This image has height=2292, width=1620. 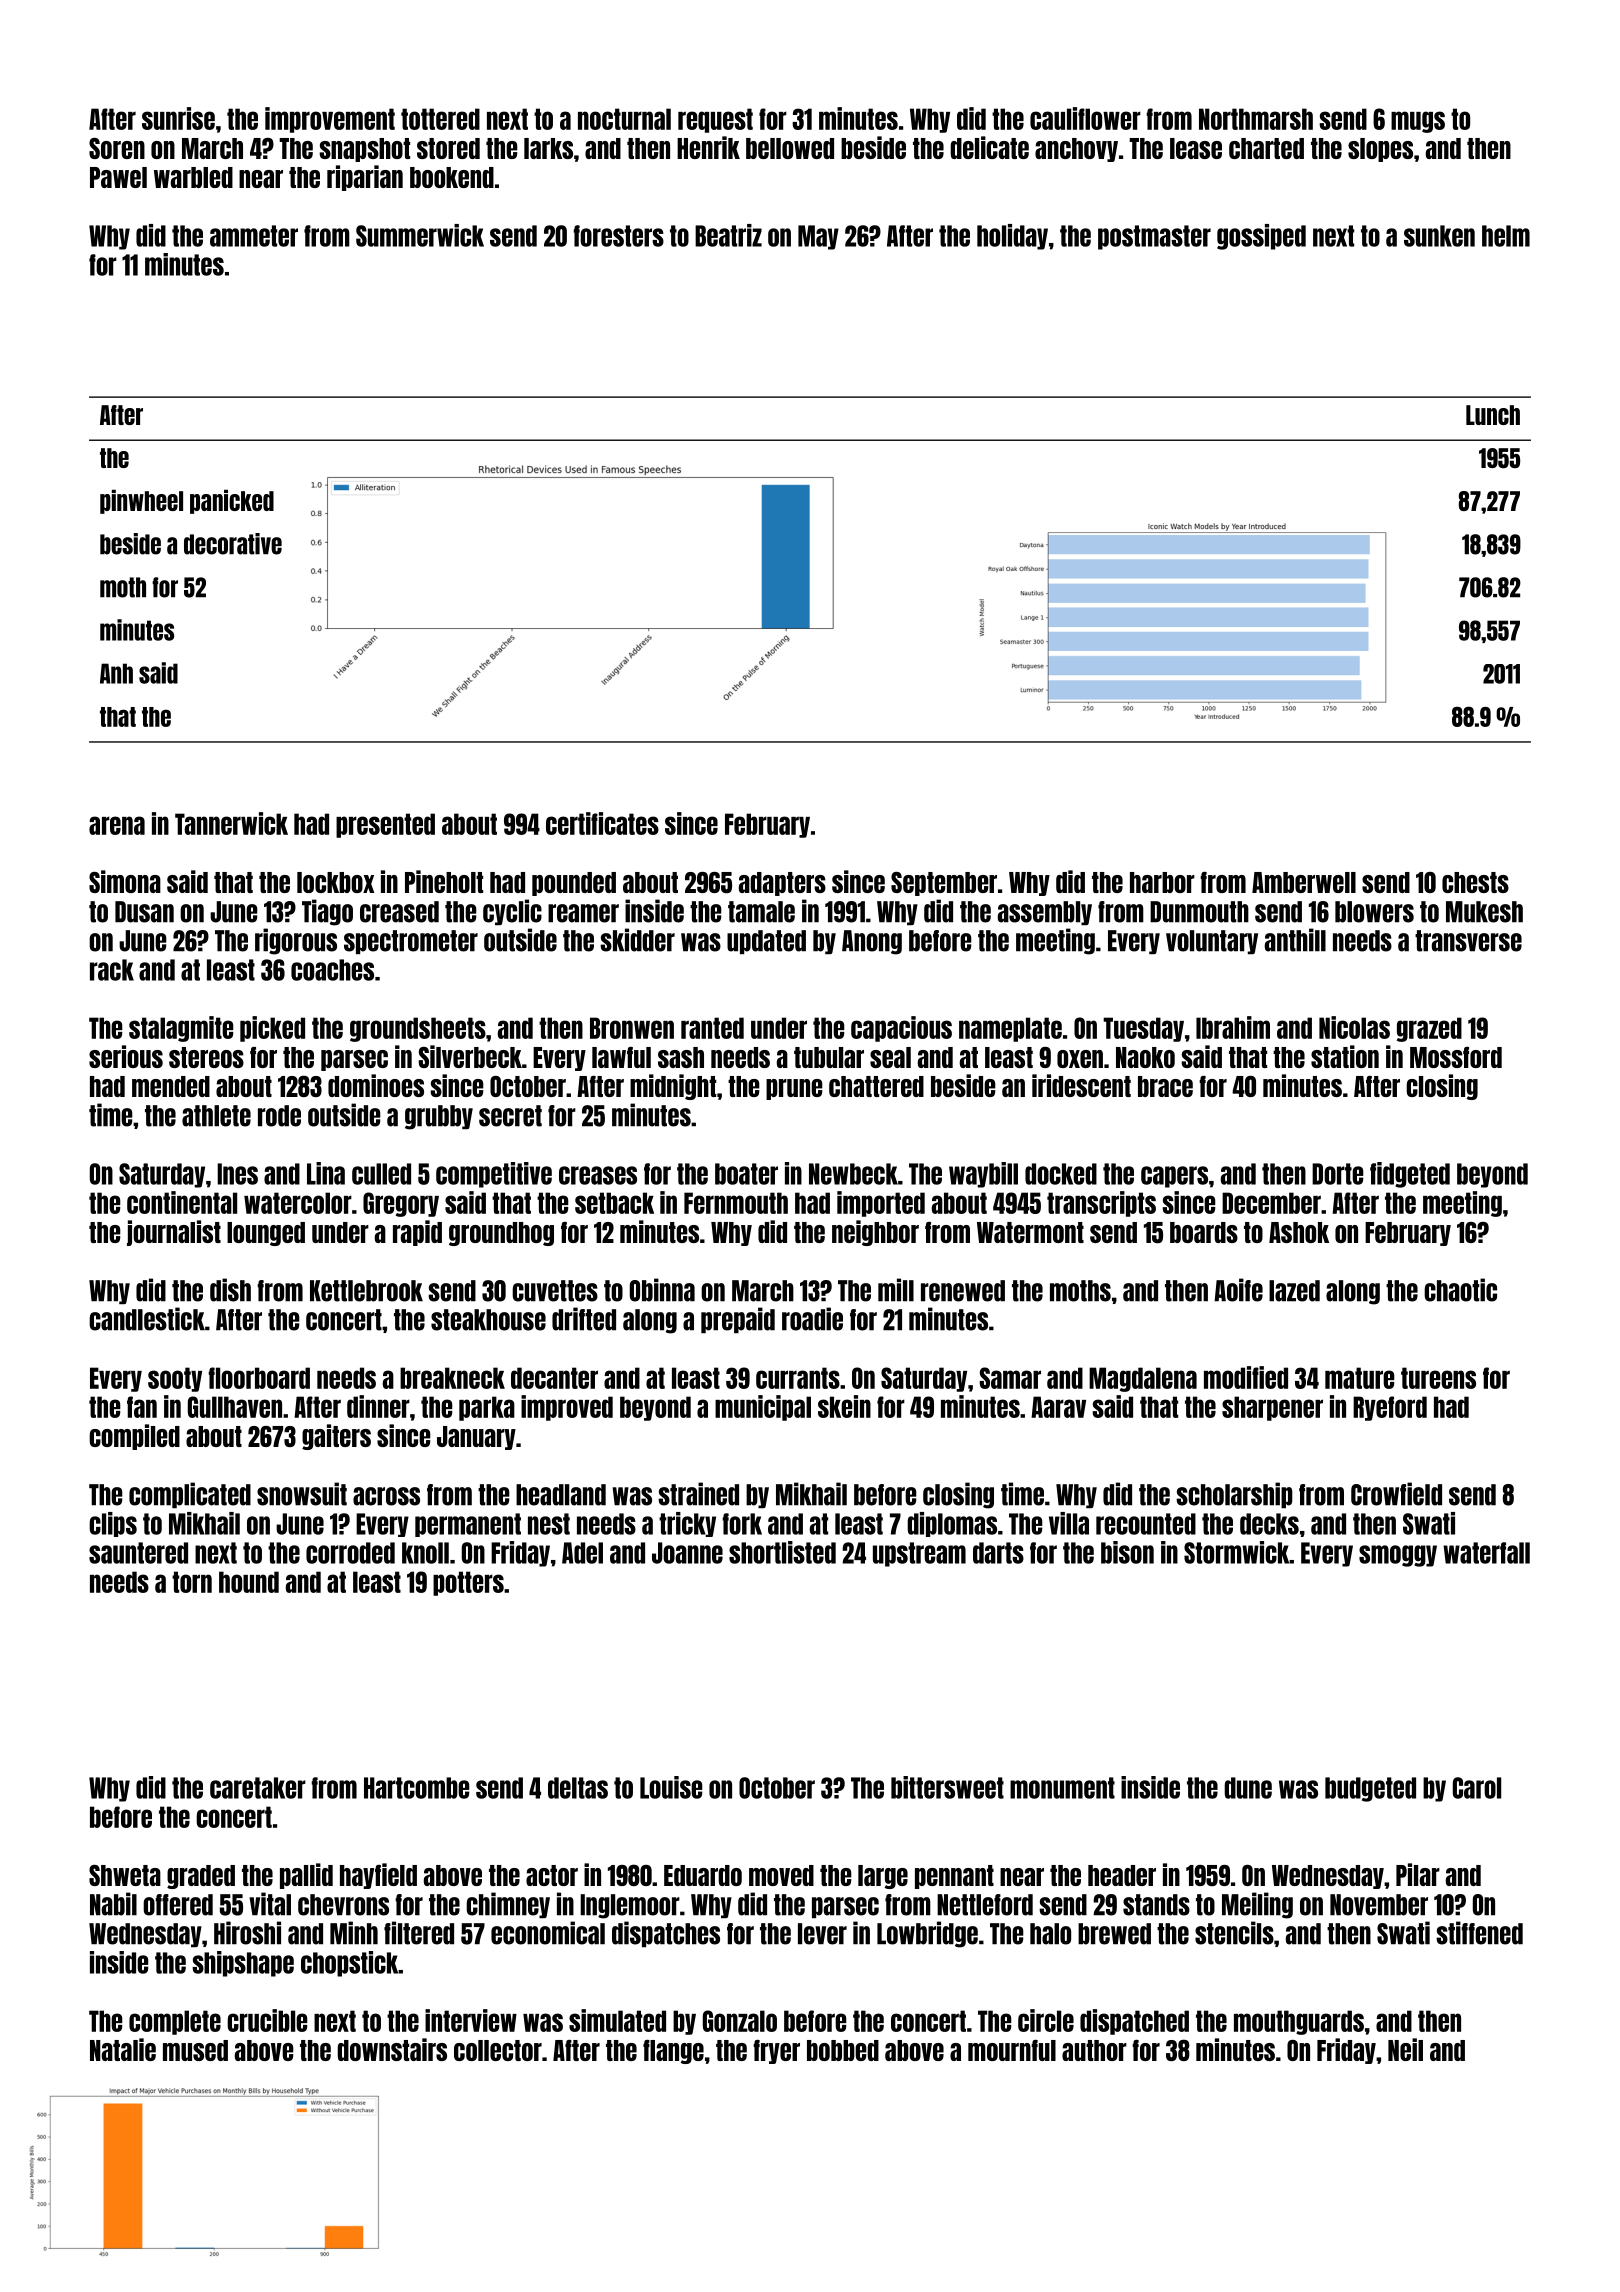 I want to click on anthill, so click(x=1295, y=940).
